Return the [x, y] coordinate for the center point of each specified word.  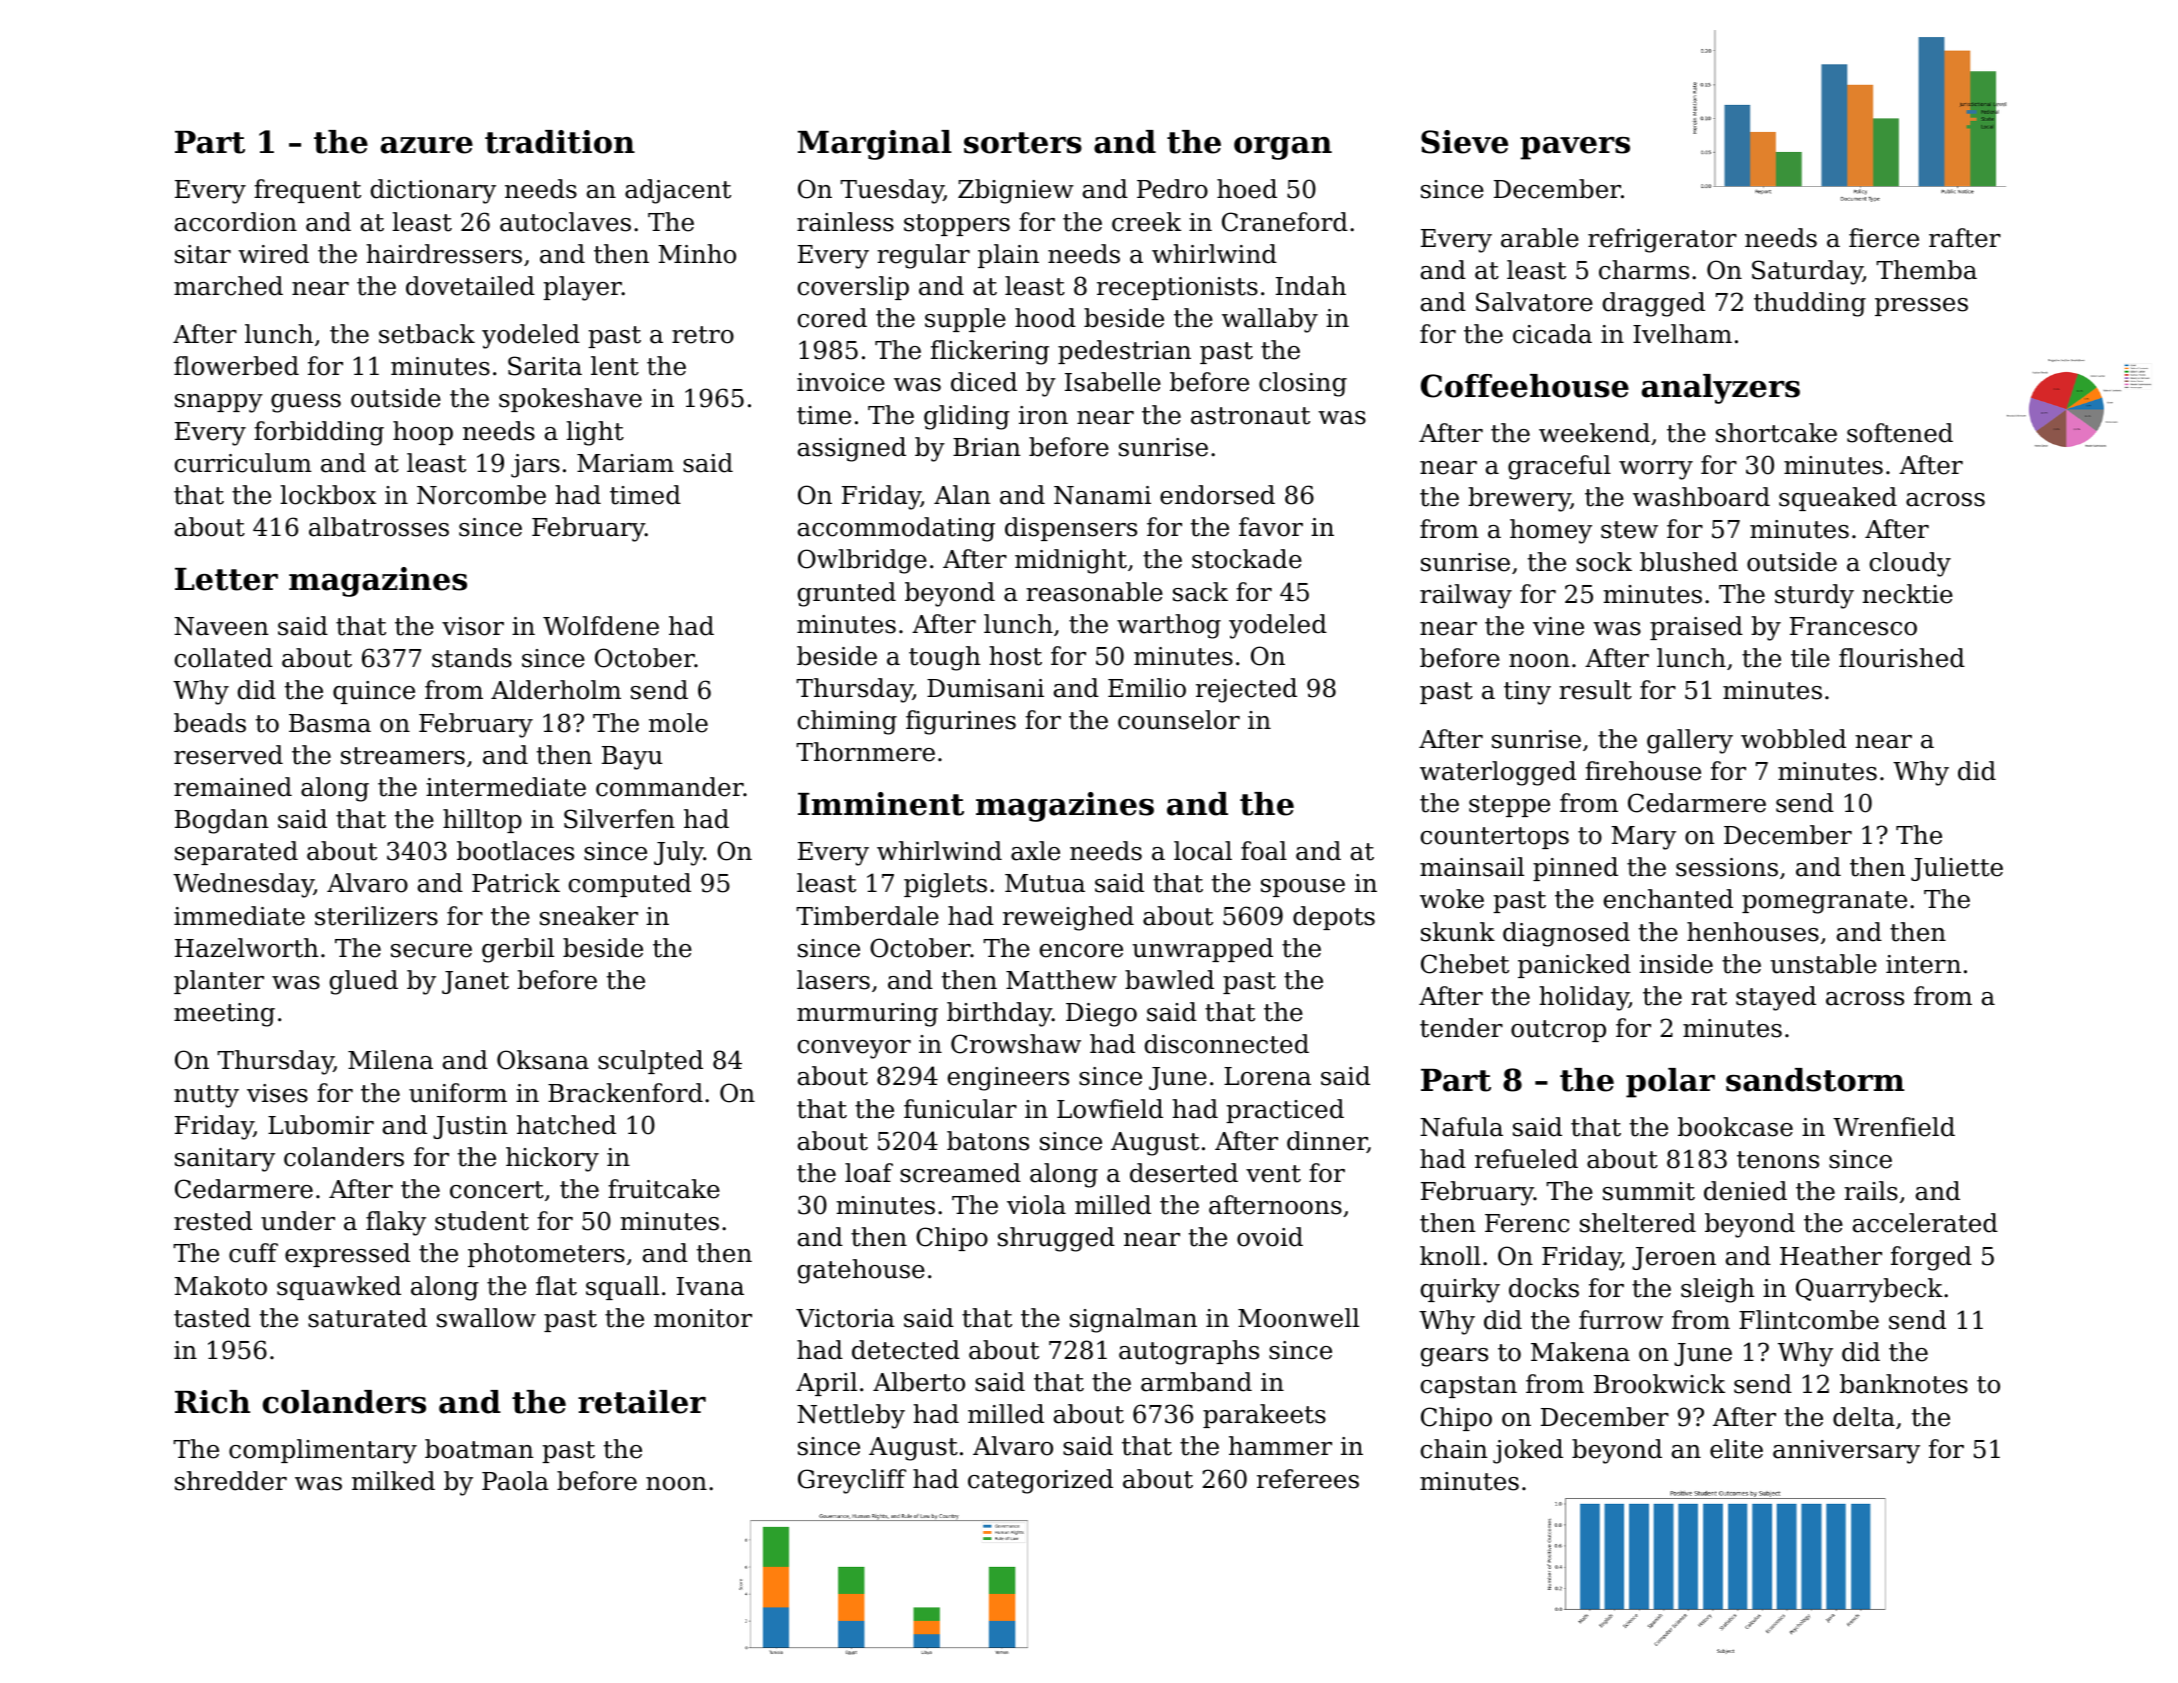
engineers [1008, 1079]
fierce [1884, 238]
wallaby [1270, 320]
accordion [236, 222]
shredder [231, 1481]
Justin [470, 1127]
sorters [1023, 143]
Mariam [625, 463]
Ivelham [1682, 334]
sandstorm [1815, 1080]
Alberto [919, 1382]
